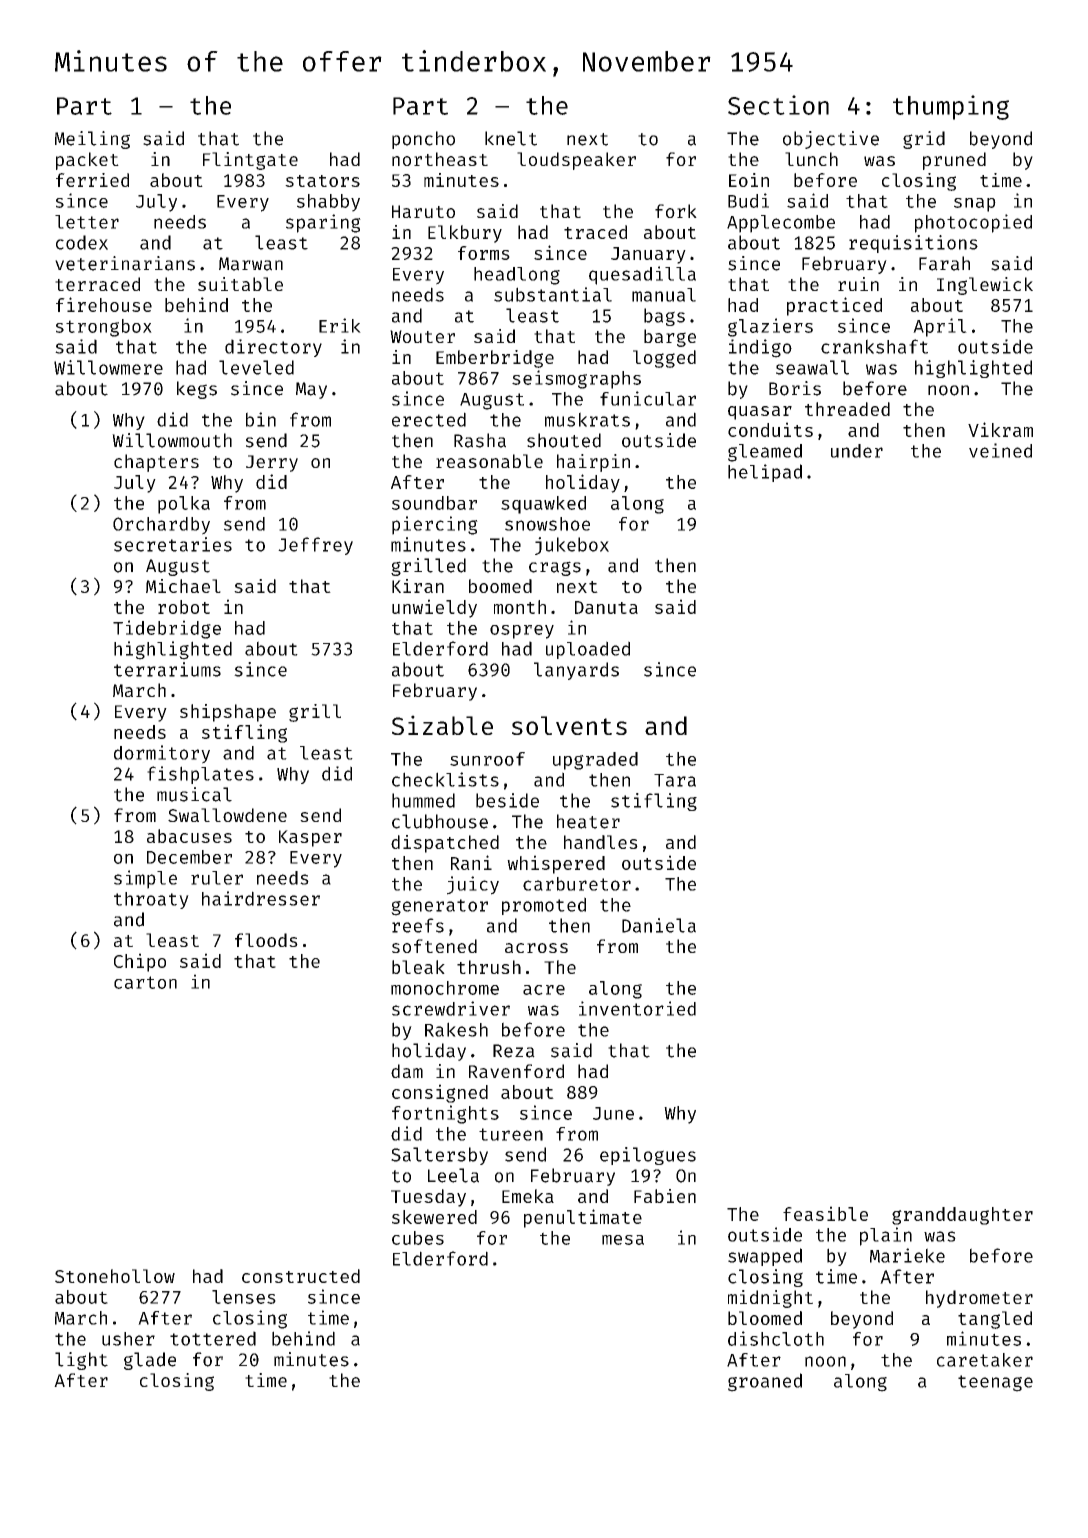  I want to click on Rakesh, so click(456, 1029).
